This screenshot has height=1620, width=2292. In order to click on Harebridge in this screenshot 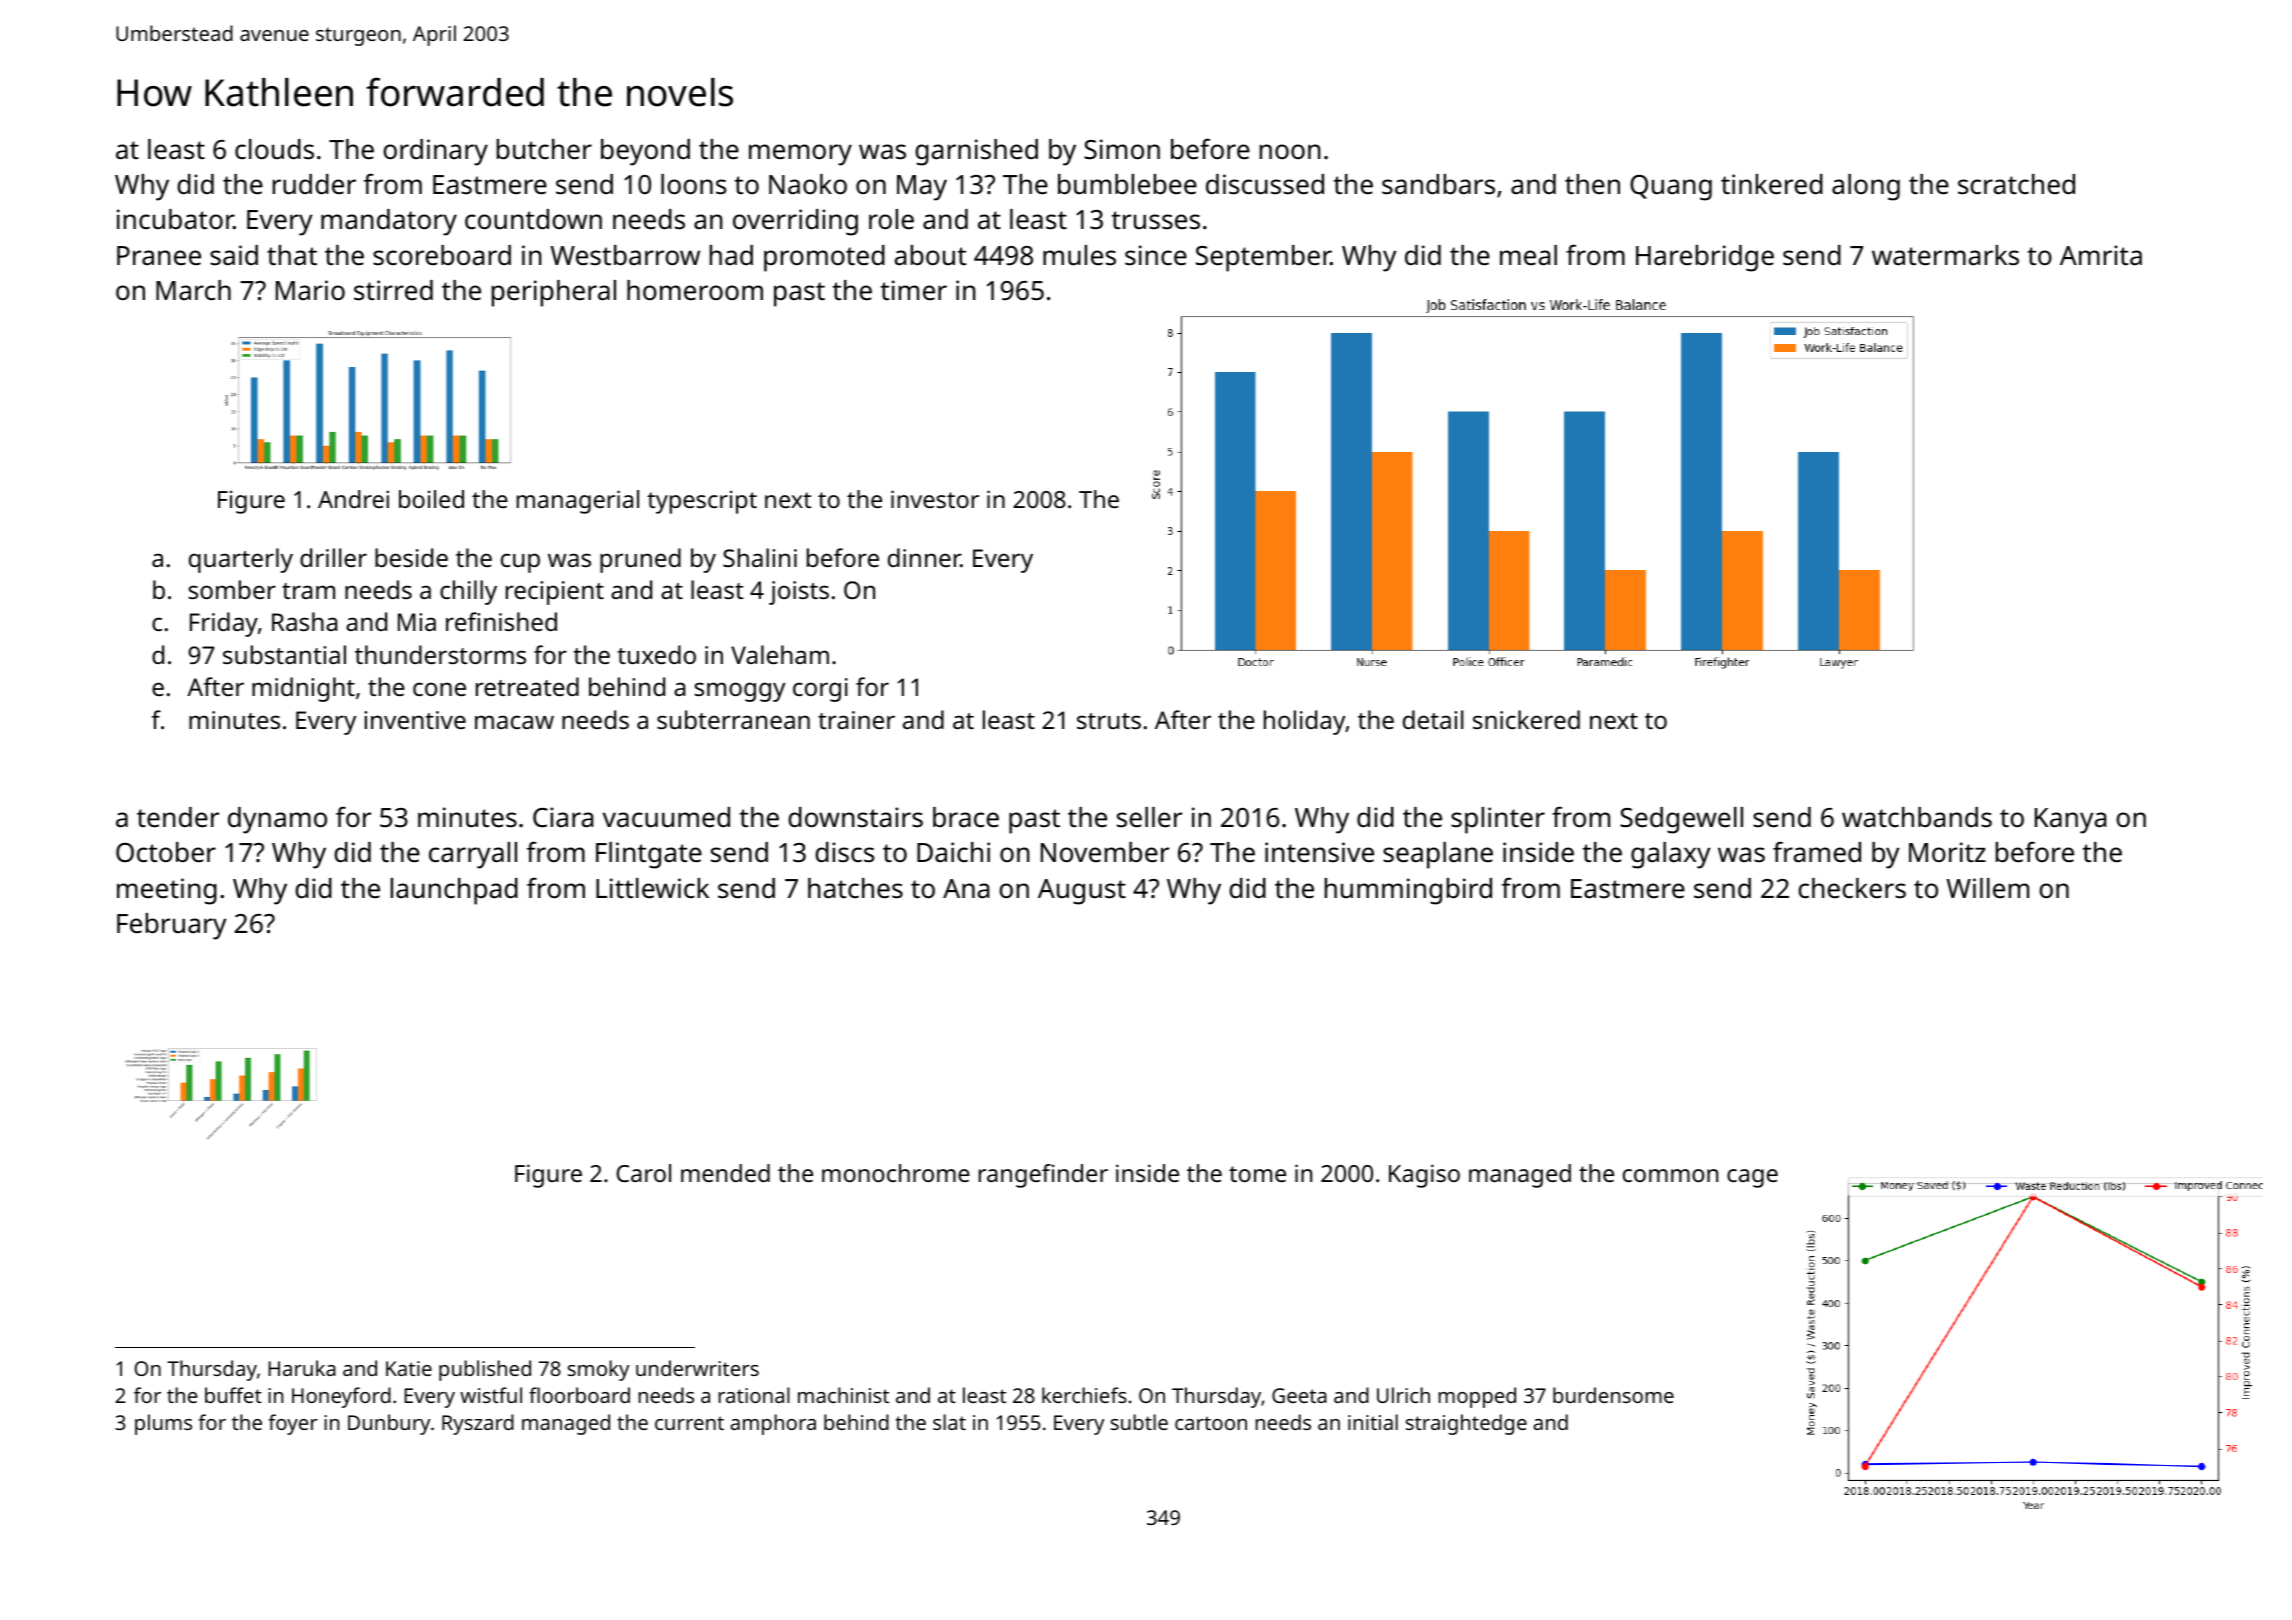, I will do `click(1705, 258)`.
